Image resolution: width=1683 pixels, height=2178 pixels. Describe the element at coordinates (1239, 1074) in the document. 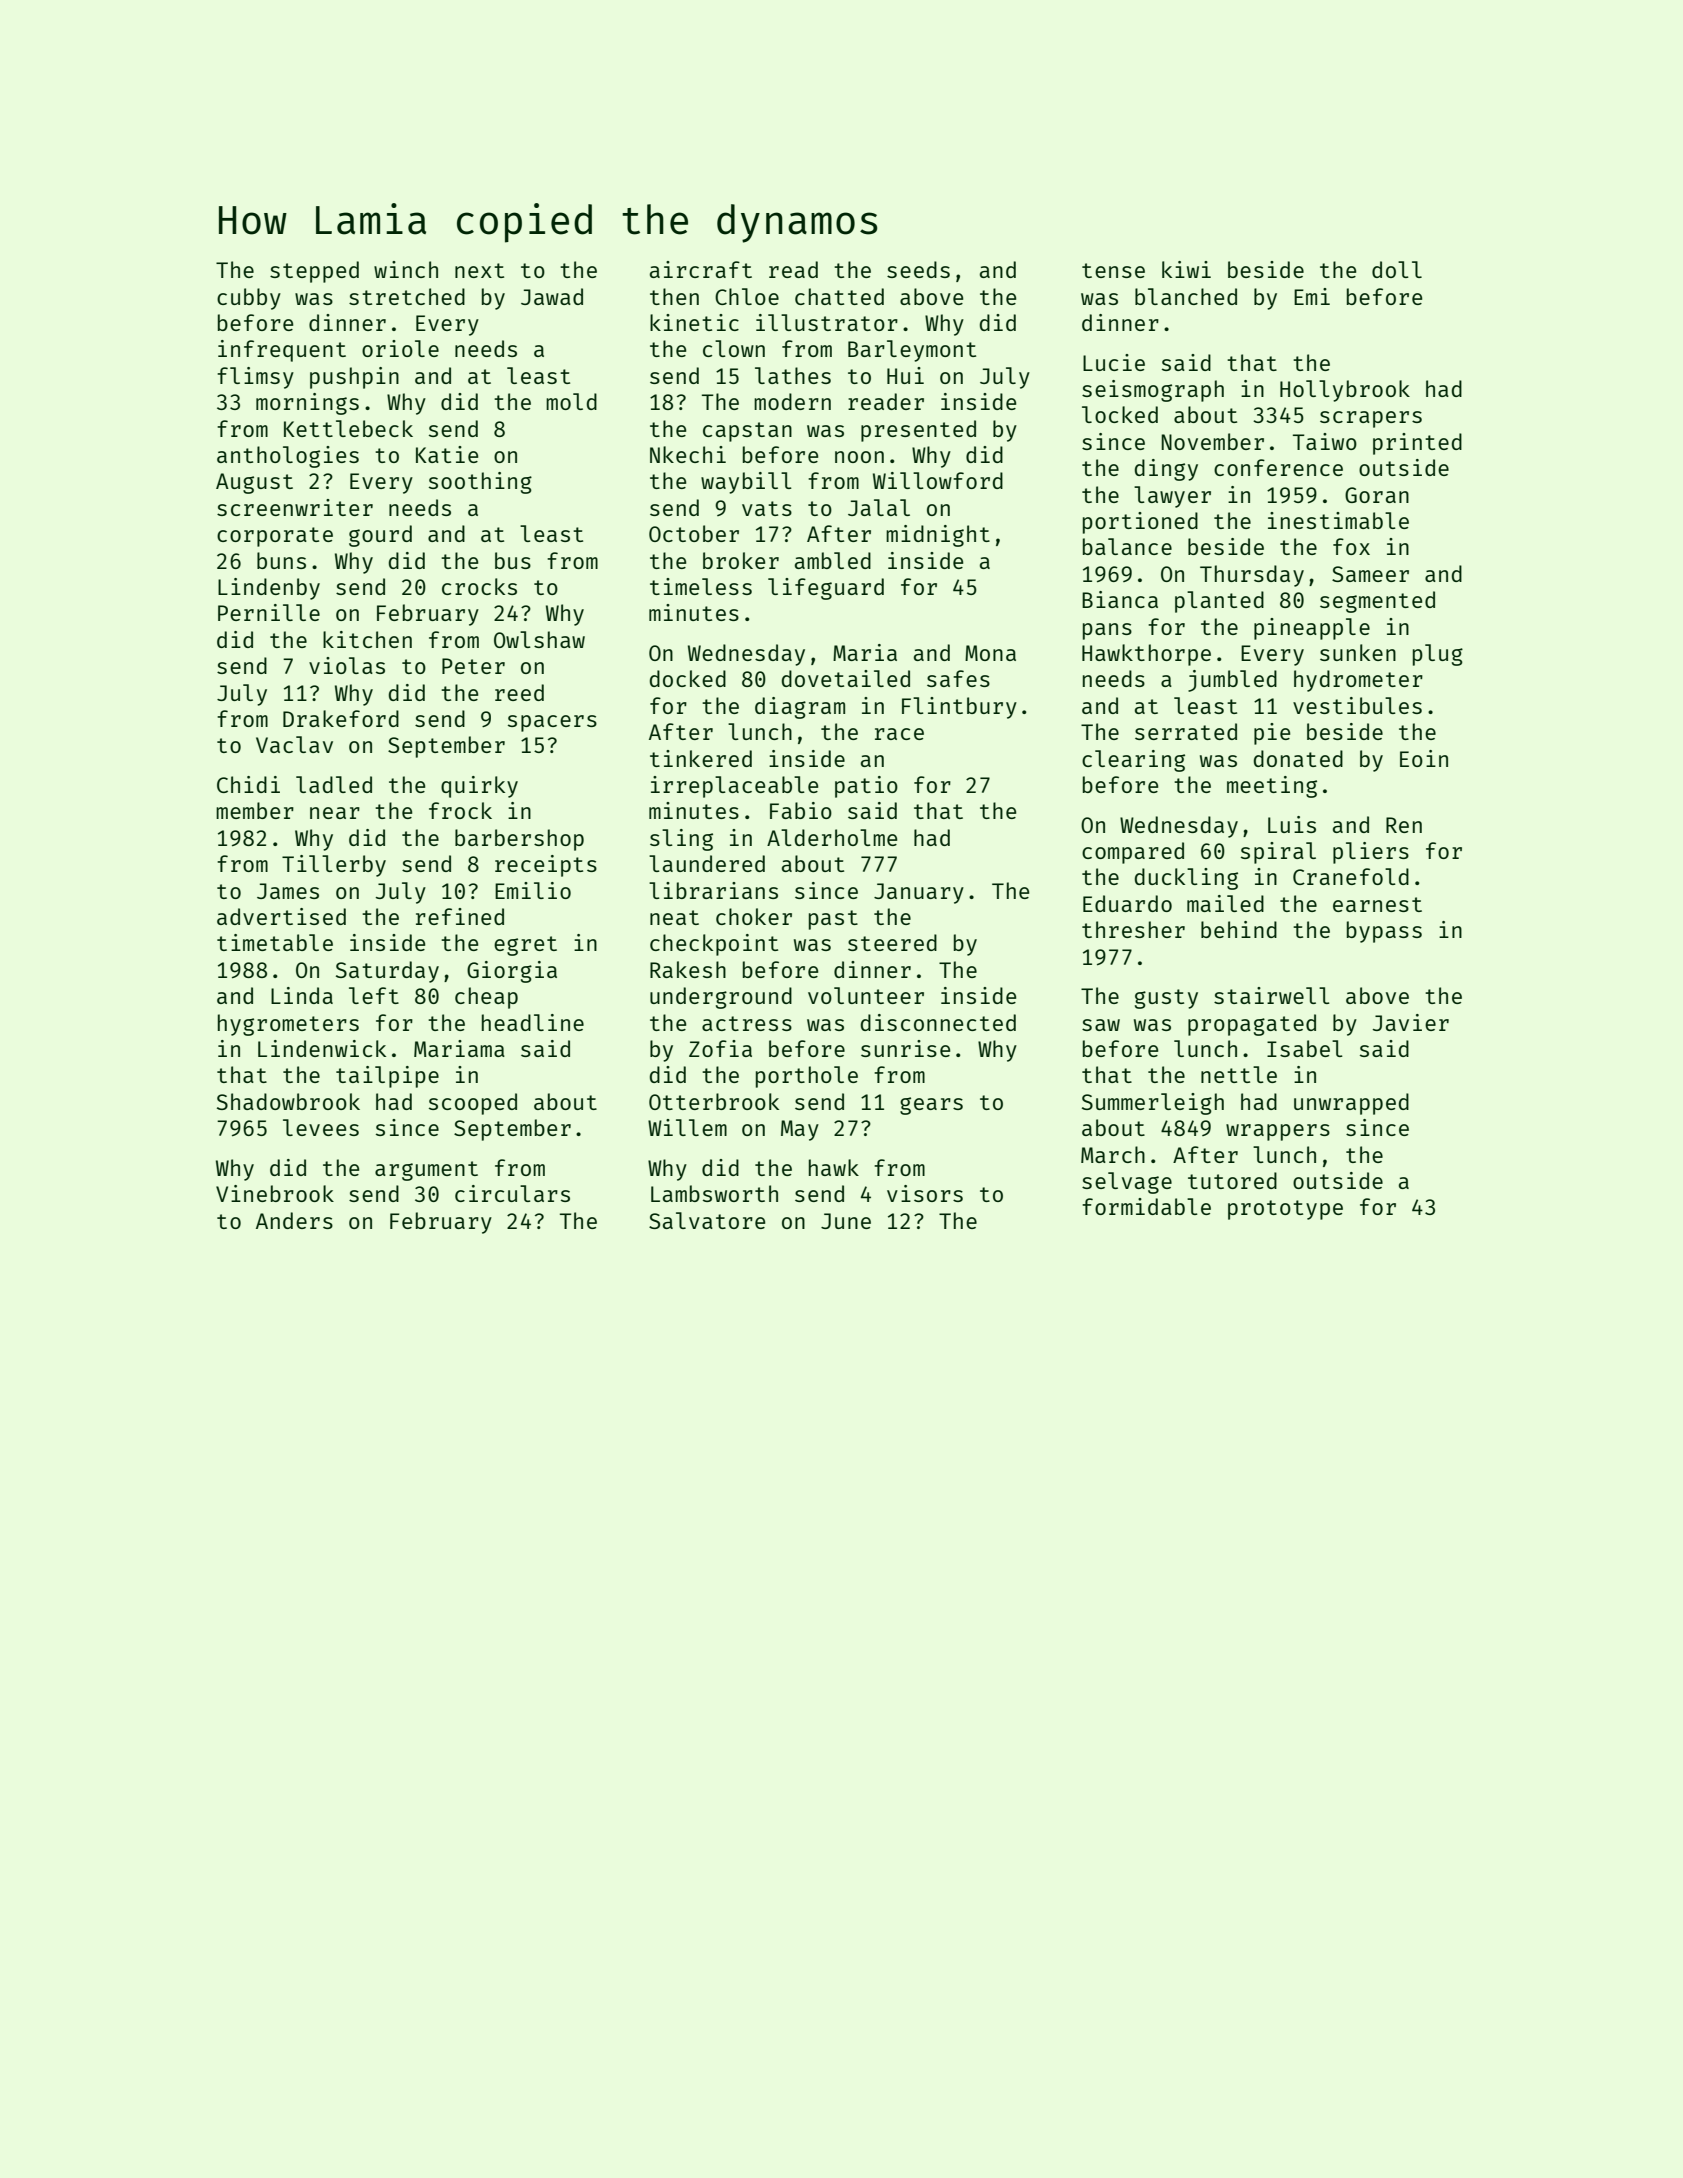

I see `nettle` at that location.
